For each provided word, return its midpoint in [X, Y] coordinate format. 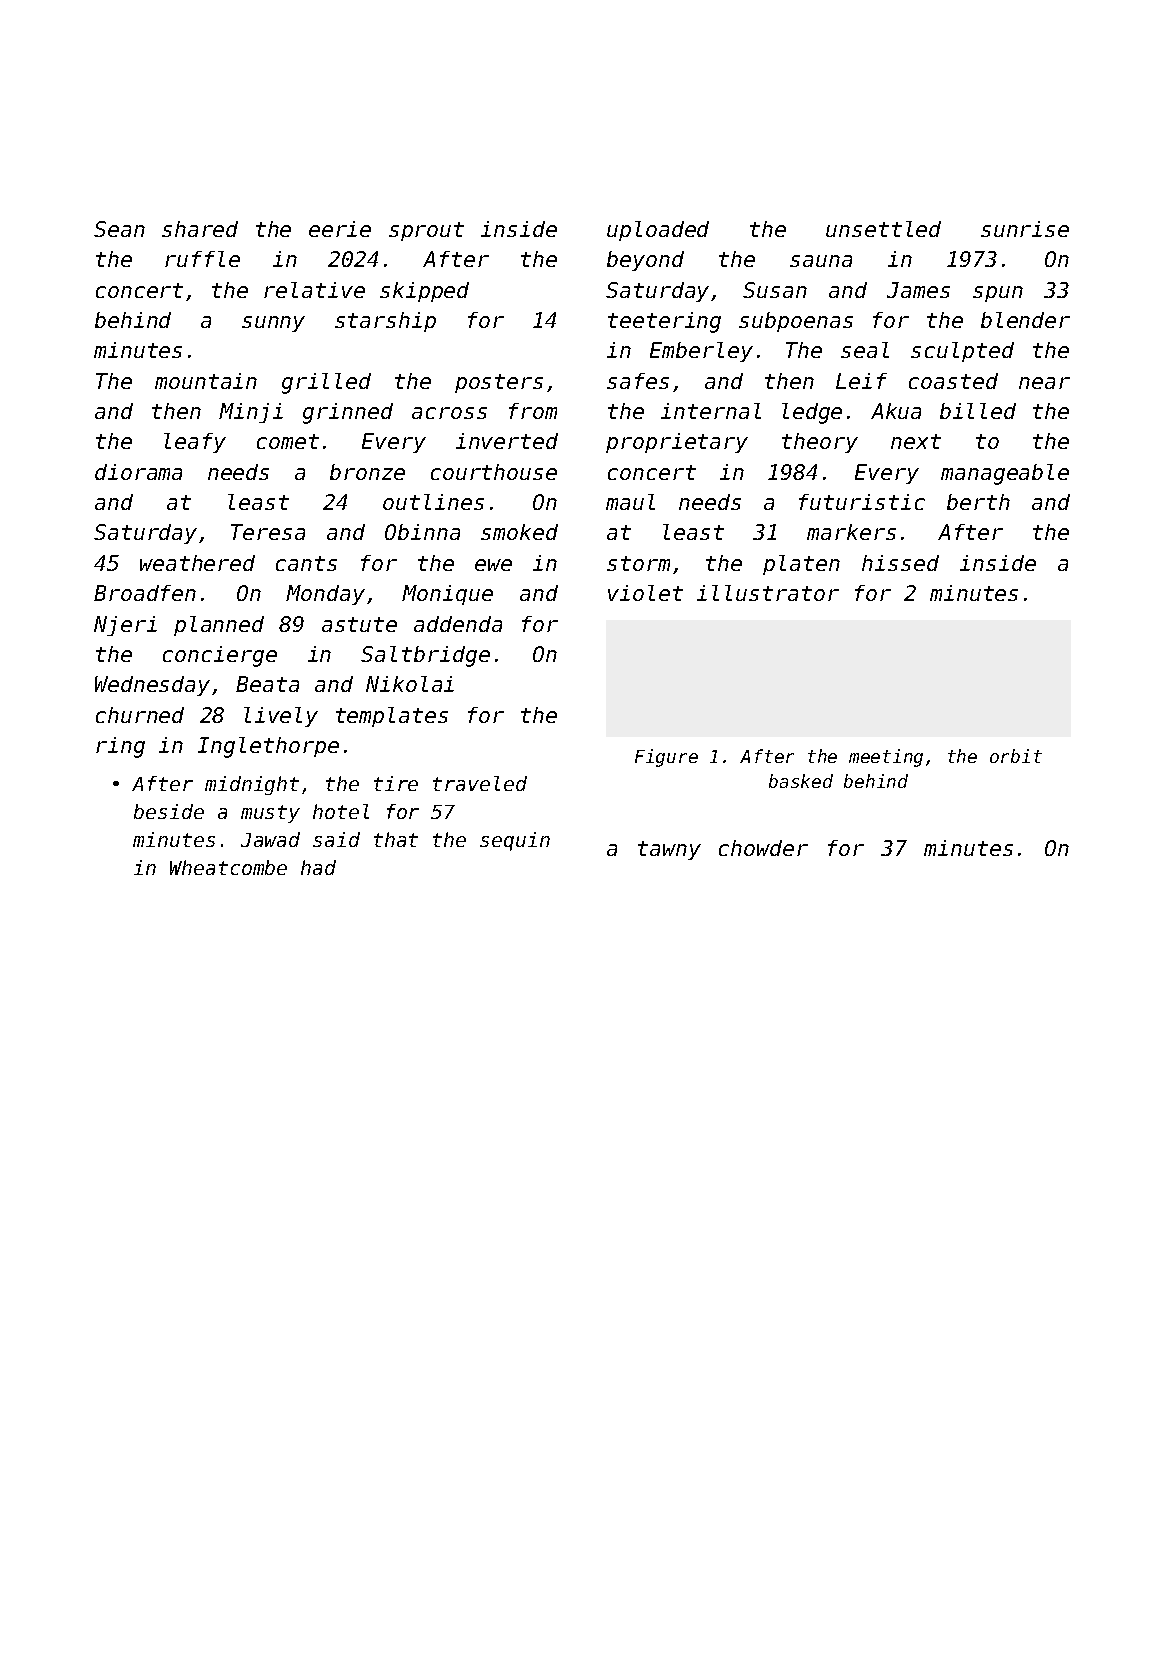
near [1044, 383]
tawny [669, 850]
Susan [775, 290]
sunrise [1025, 229]
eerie [340, 229]
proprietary [677, 443]
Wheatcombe [228, 867]
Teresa [268, 532]
